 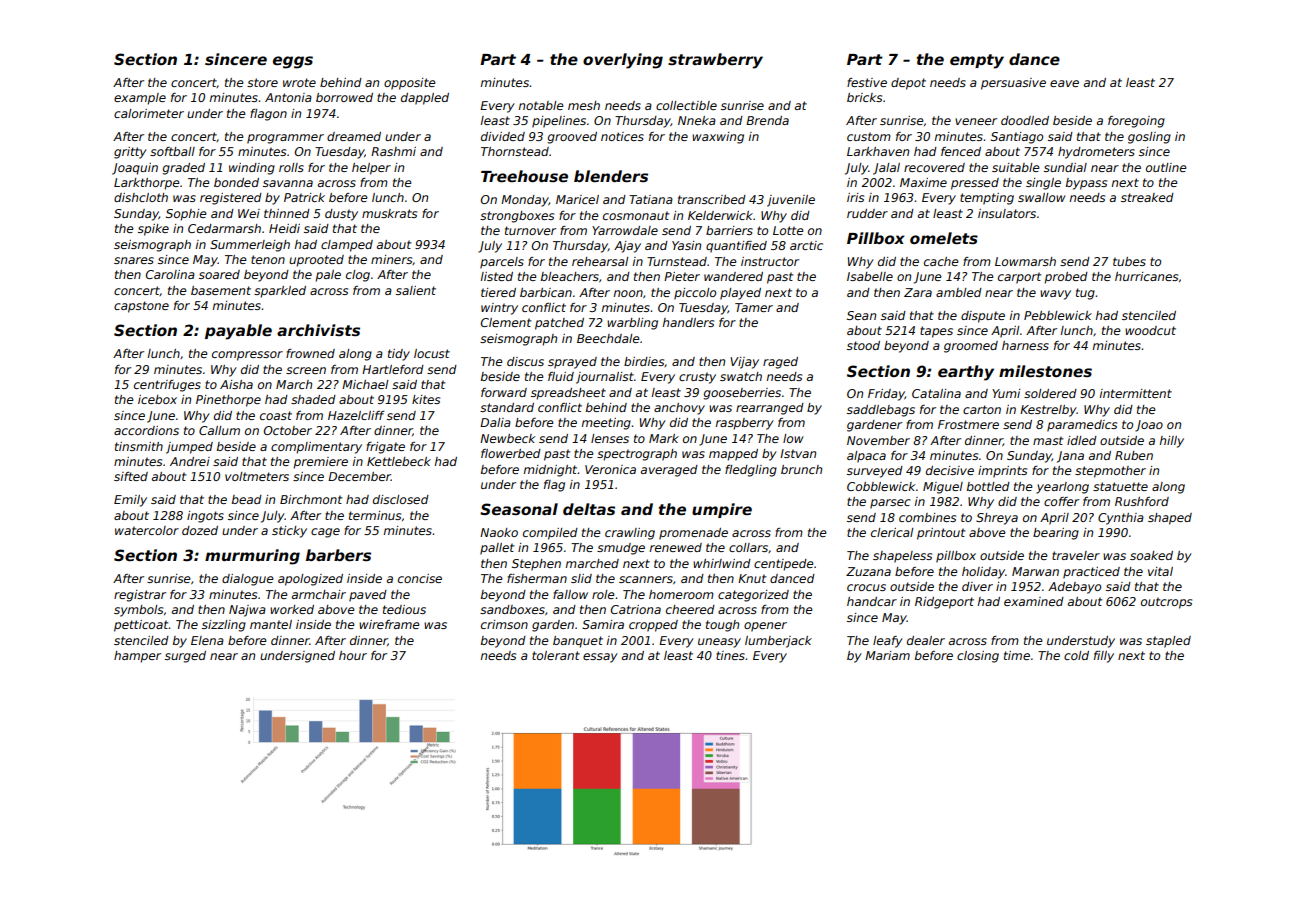 What do you see at coordinates (401, 499) in the image?
I see `disclosed` at bounding box center [401, 499].
